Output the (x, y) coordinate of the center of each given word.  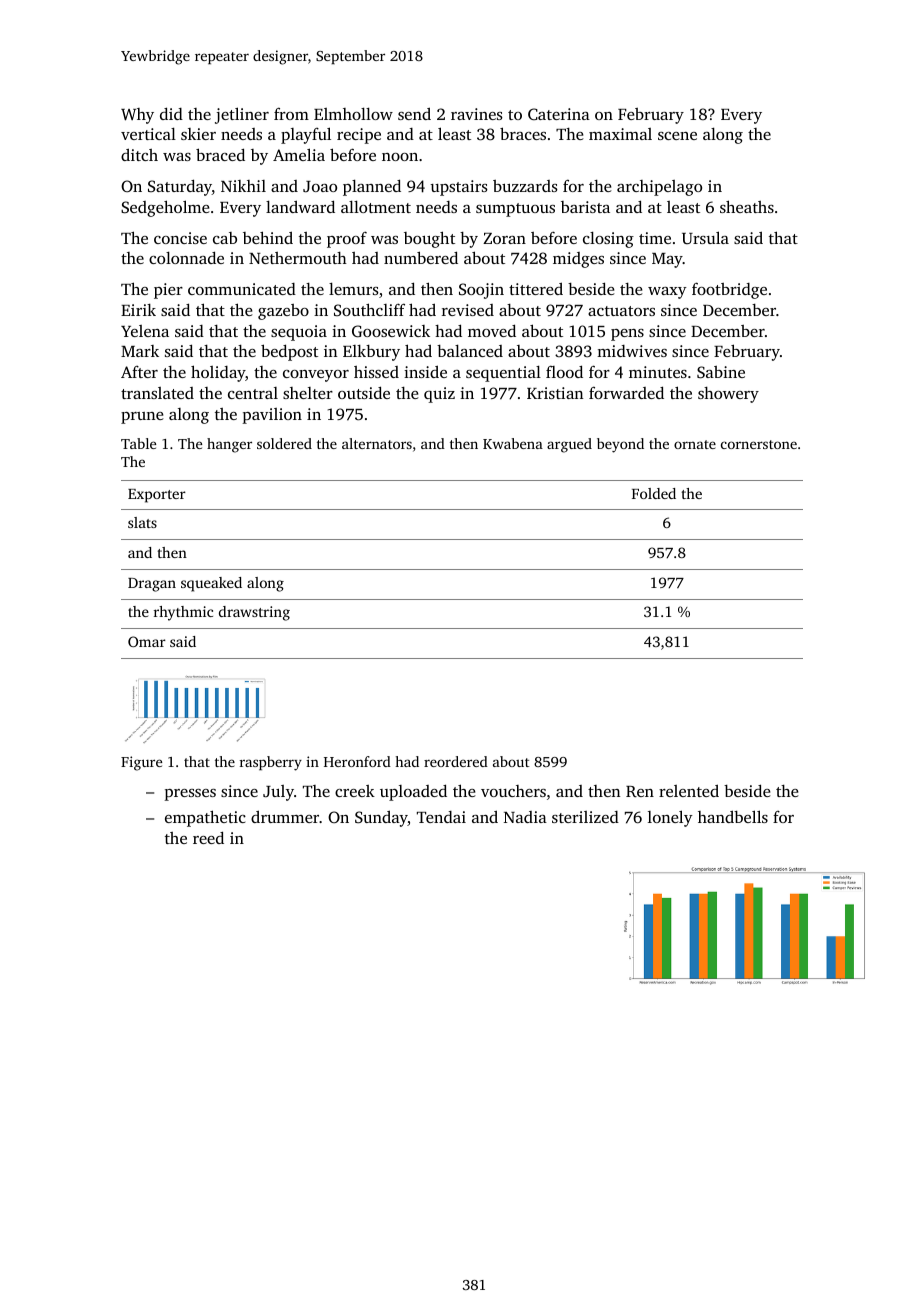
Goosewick (391, 331)
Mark (140, 351)
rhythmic (183, 613)
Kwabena (513, 443)
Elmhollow (353, 114)
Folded (654, 493)
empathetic (205, 818)
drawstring (254, 613)
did (171, 113)
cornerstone (759, 444)
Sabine (721, 372)
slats (142, 522)
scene (677, 136)
